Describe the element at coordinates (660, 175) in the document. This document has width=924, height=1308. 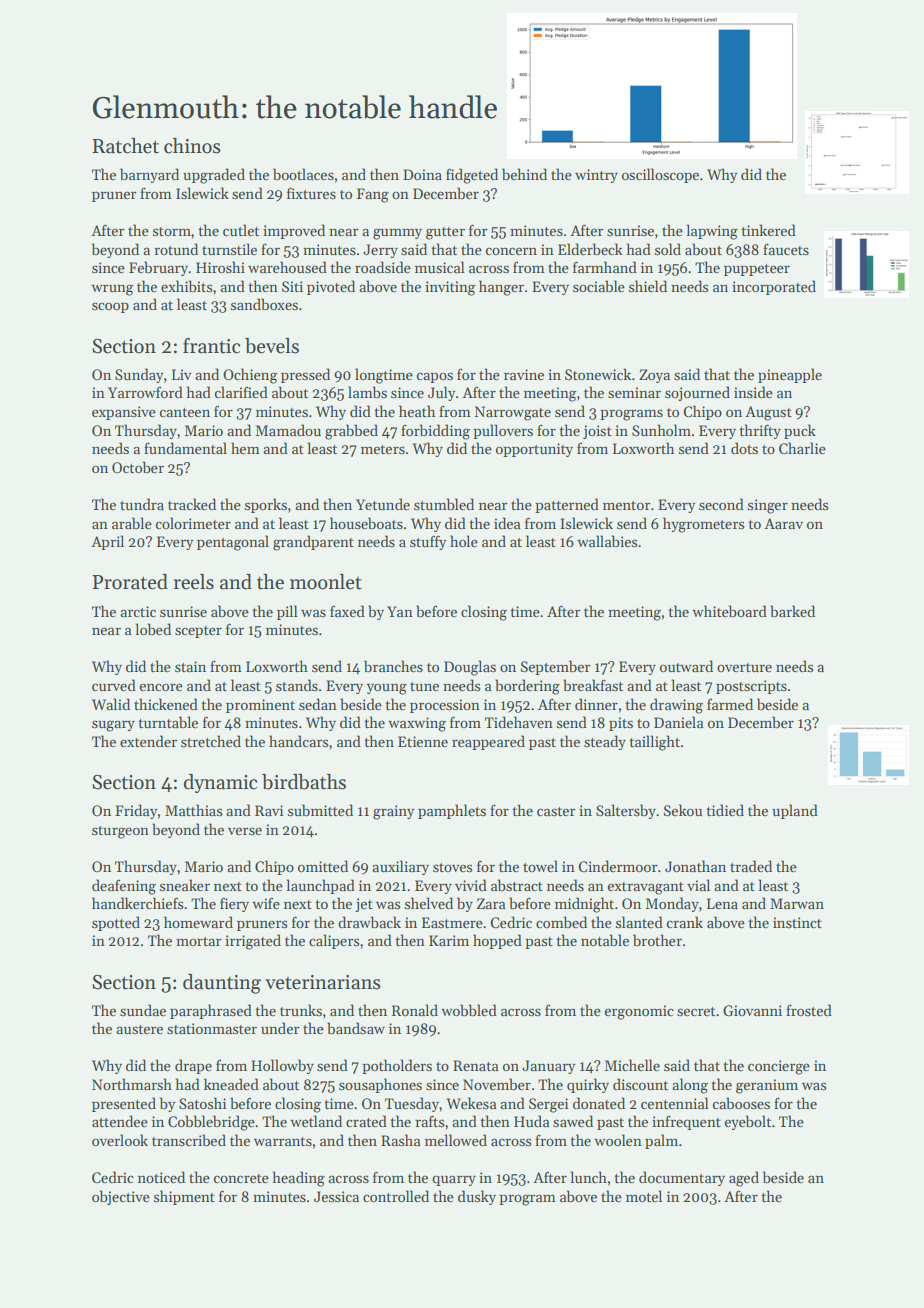
I see `oscilloscope` at that location.
